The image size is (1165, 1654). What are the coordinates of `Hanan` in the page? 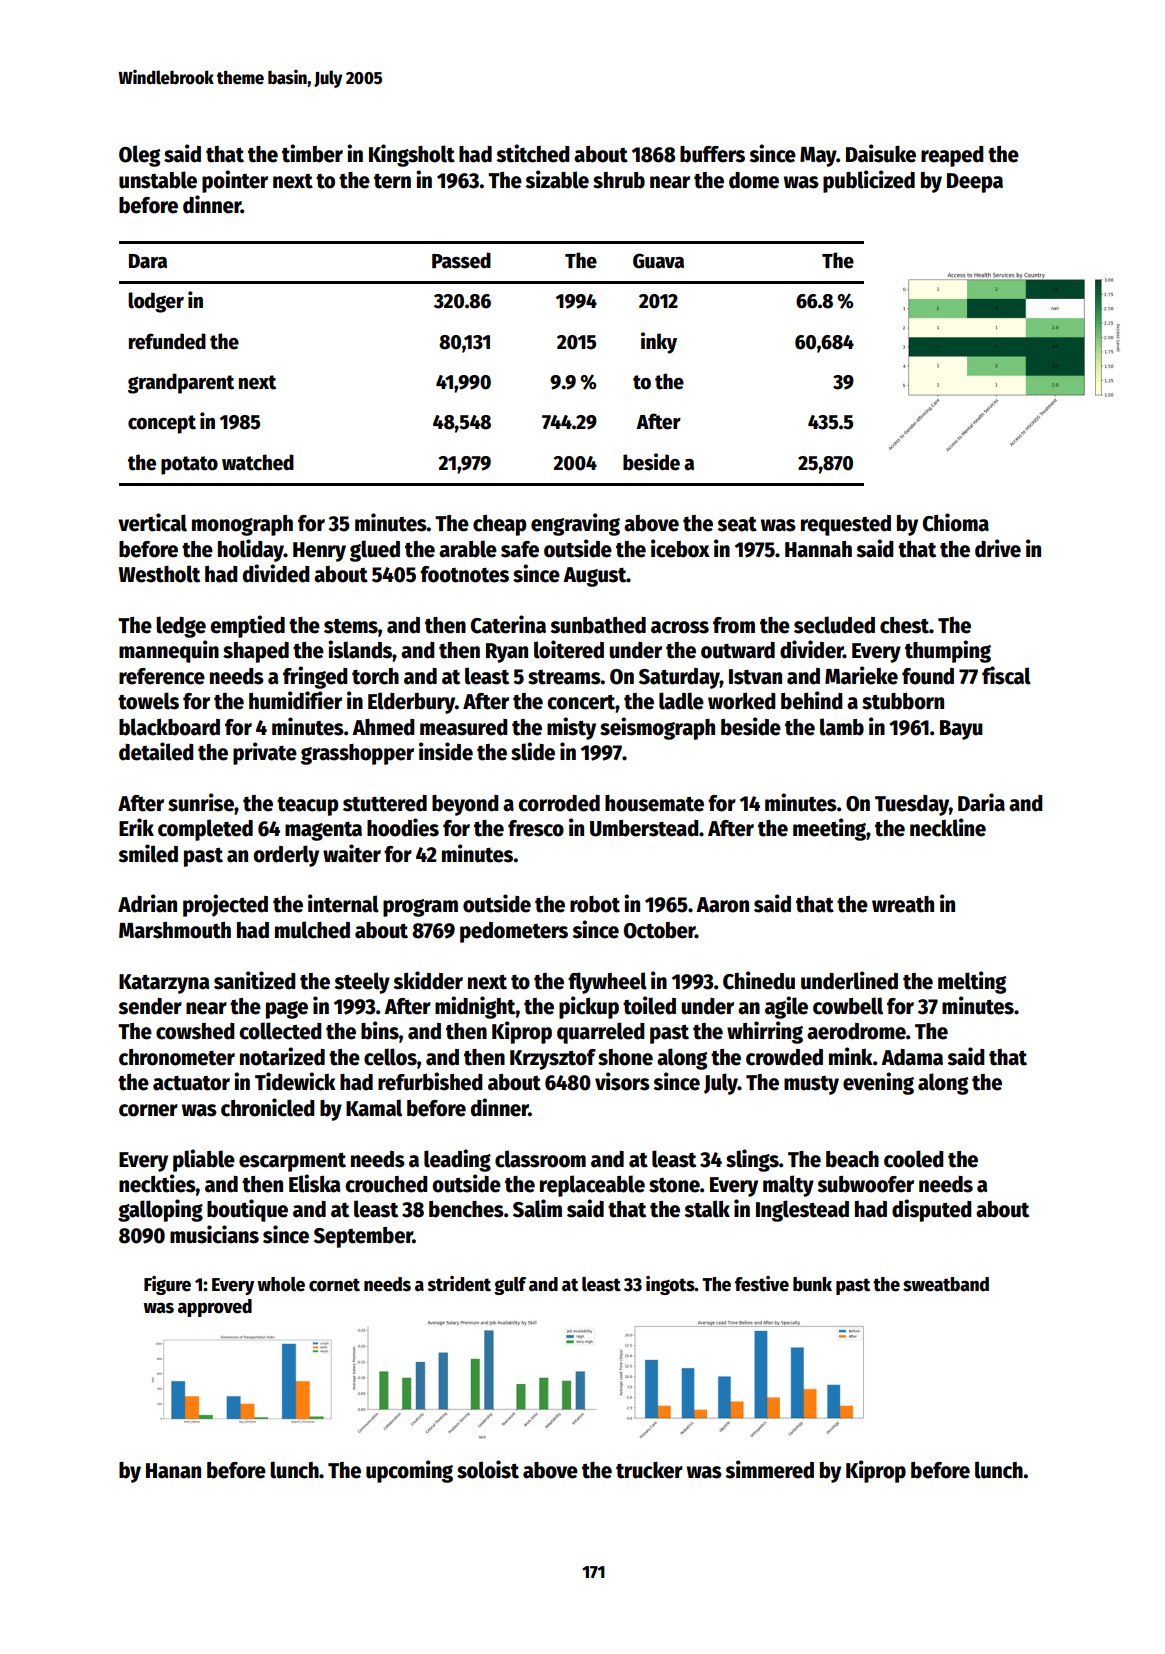 It's located at (173, 1471).
